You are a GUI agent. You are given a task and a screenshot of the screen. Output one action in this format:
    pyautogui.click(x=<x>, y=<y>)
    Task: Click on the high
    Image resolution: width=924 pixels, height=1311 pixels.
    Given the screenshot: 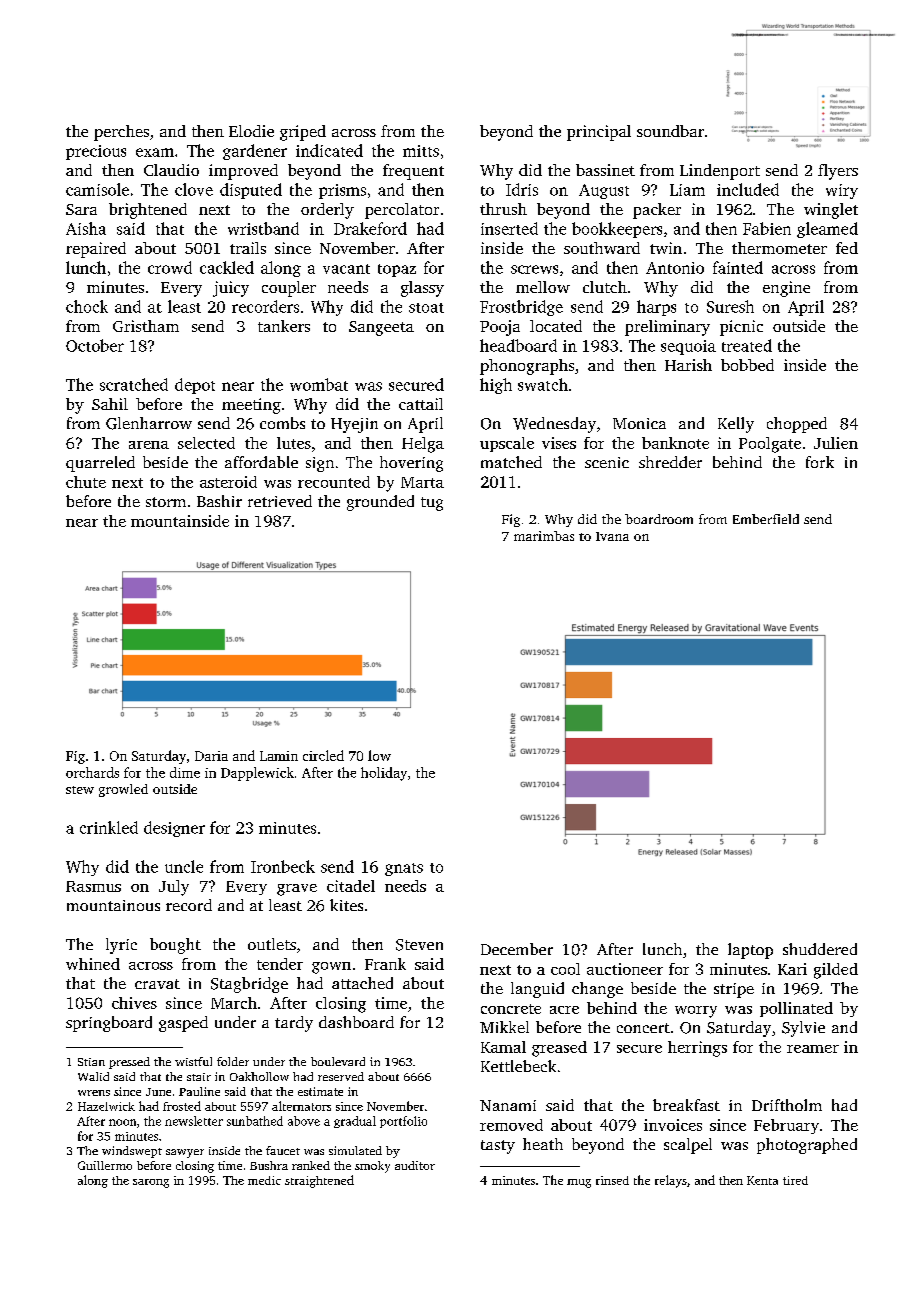 What is the action you would take?
    pyautogui.click(x=496, y=386)
